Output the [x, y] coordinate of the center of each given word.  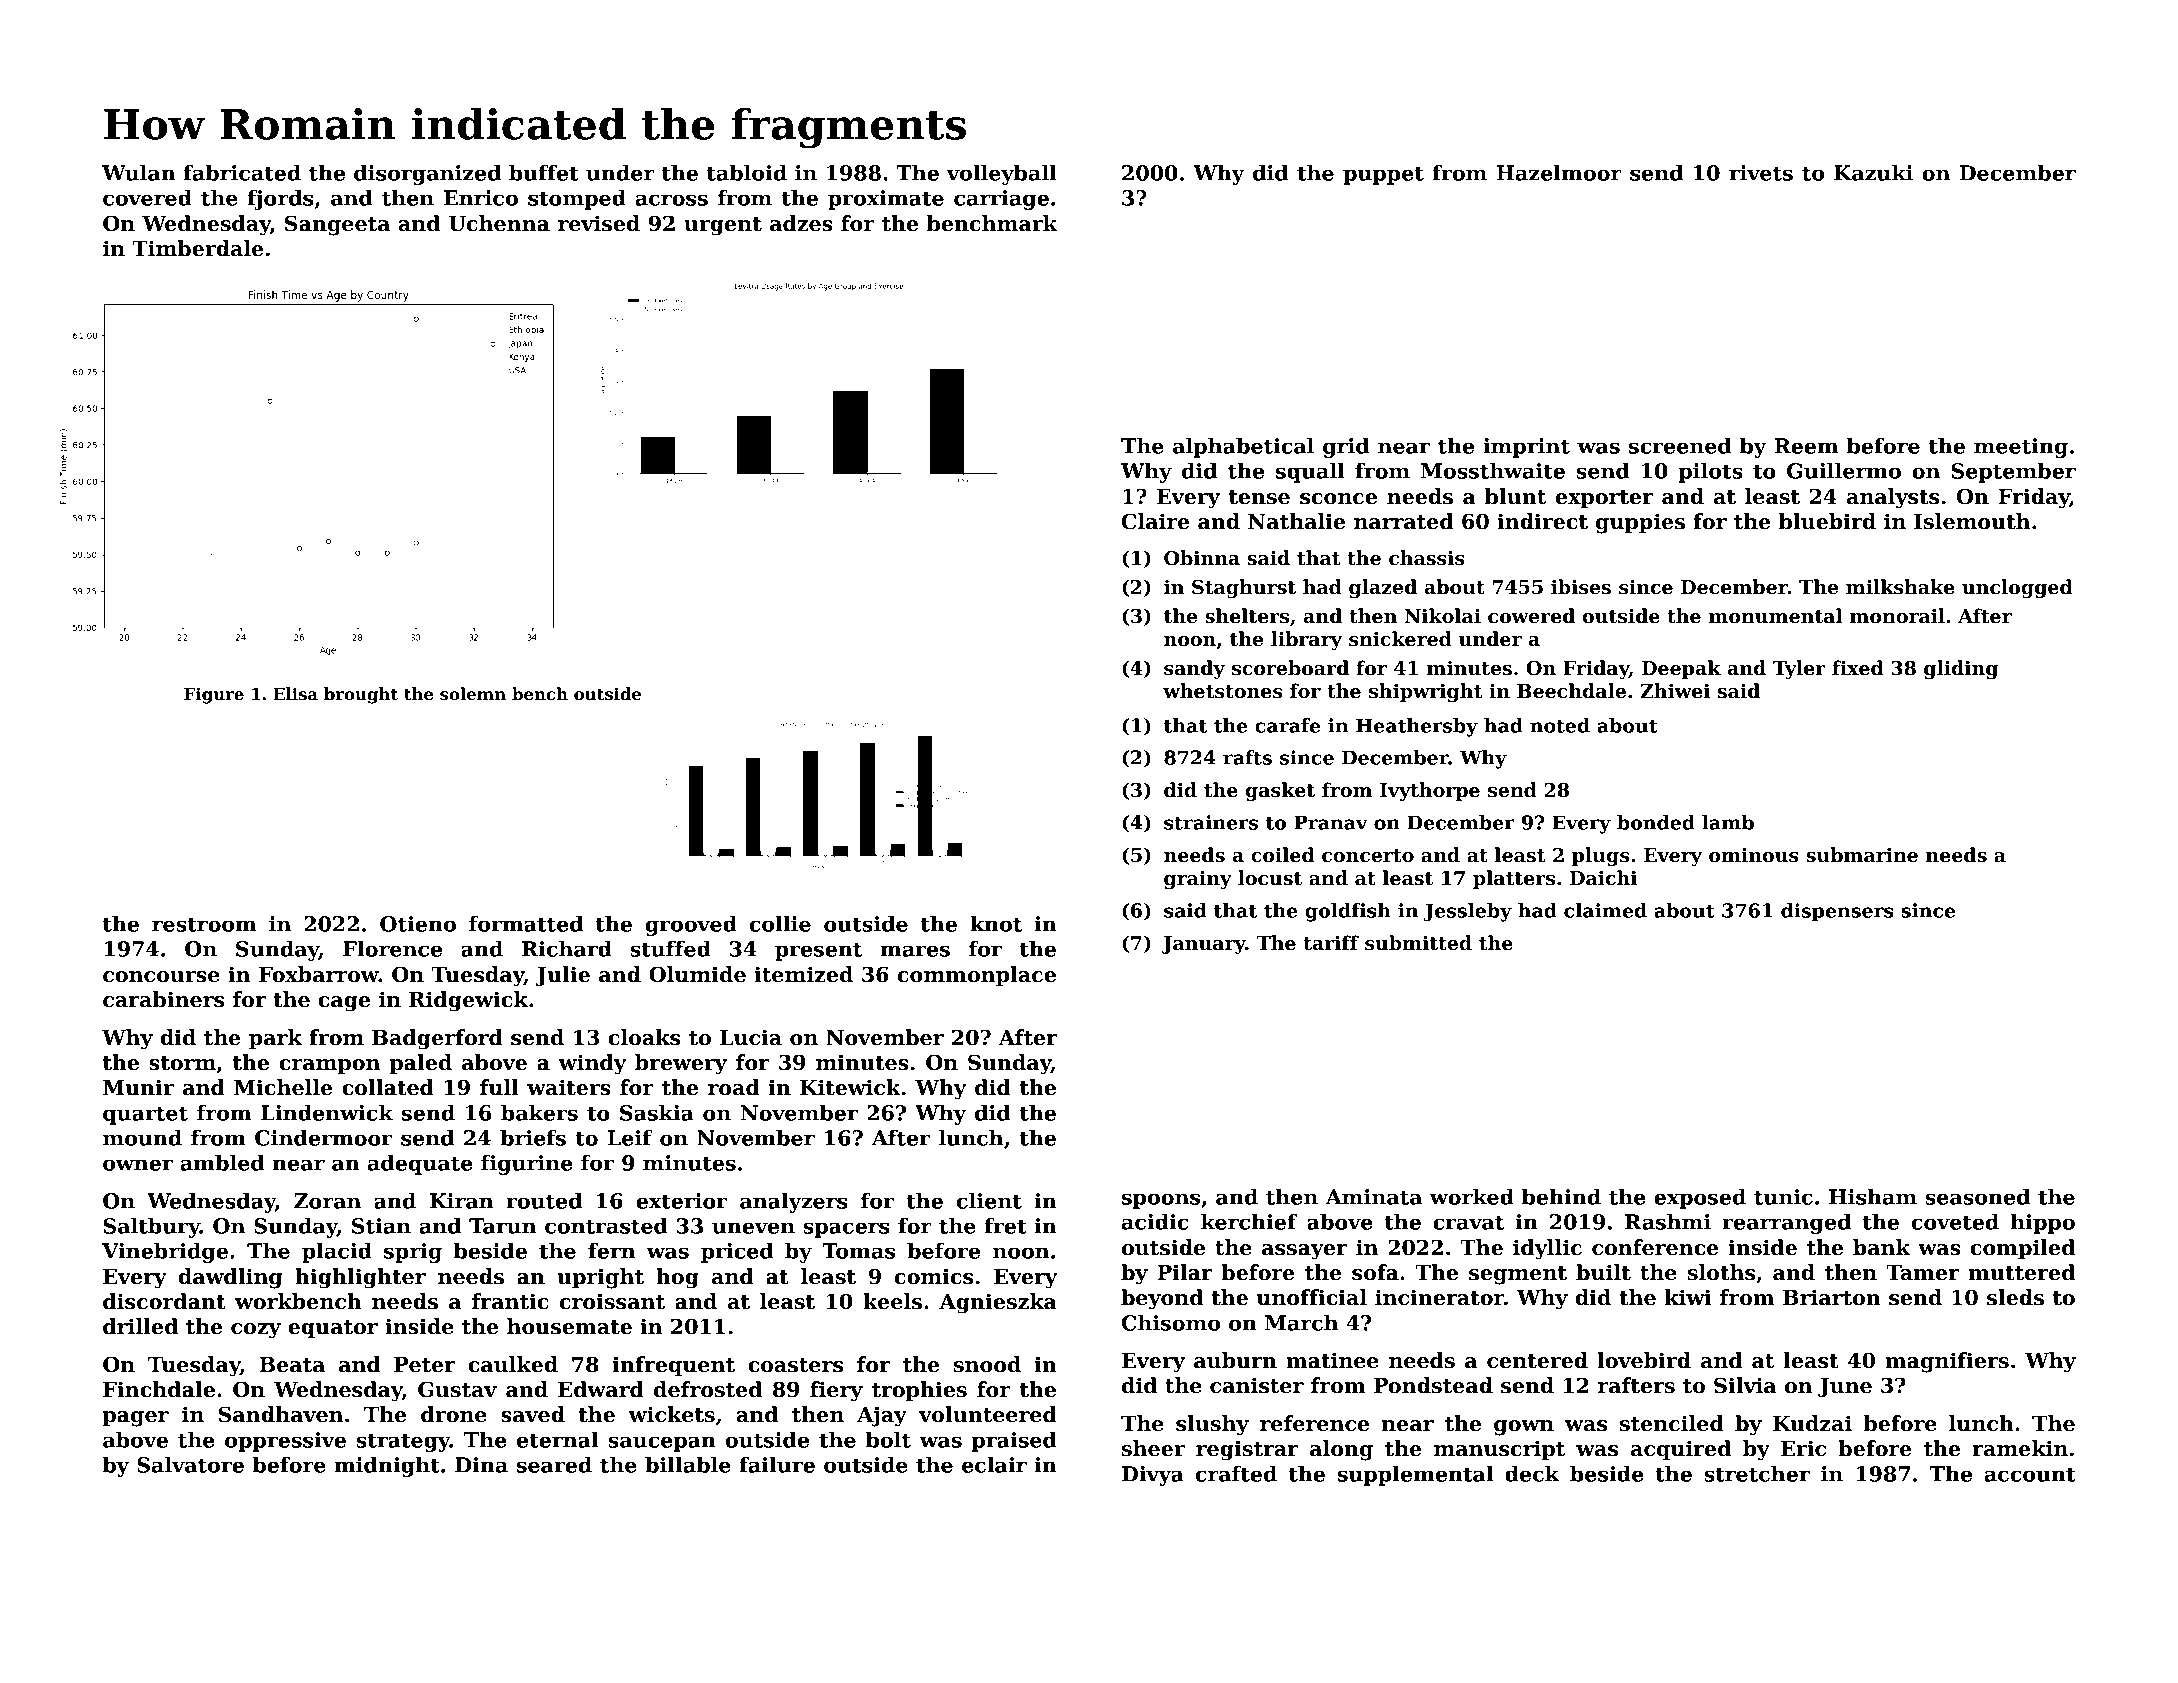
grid [1346, 447]
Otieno [418, 924]
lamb [1728, 822]
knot [996, 923]
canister [1257, 1385]
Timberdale [198, 248]
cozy [256, 1331]
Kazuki [1873, 172]
